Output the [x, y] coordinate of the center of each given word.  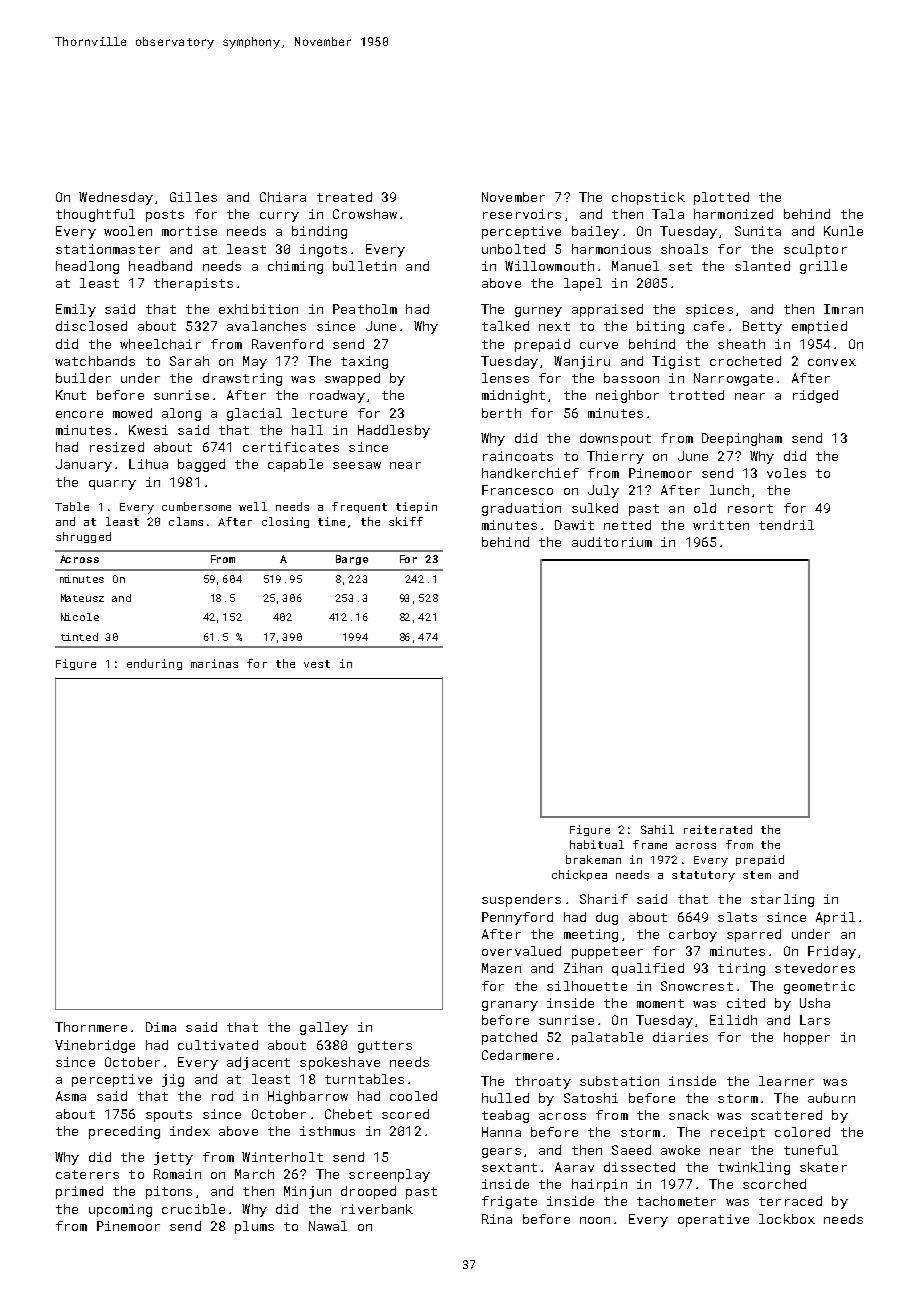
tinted [79, 637]
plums [254, 1227]
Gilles [193, 197]
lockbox [787, 1219]
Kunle [843, 231]
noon [595, 1220]
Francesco [517, 490]
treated [344, 197]
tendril [786, 525]
